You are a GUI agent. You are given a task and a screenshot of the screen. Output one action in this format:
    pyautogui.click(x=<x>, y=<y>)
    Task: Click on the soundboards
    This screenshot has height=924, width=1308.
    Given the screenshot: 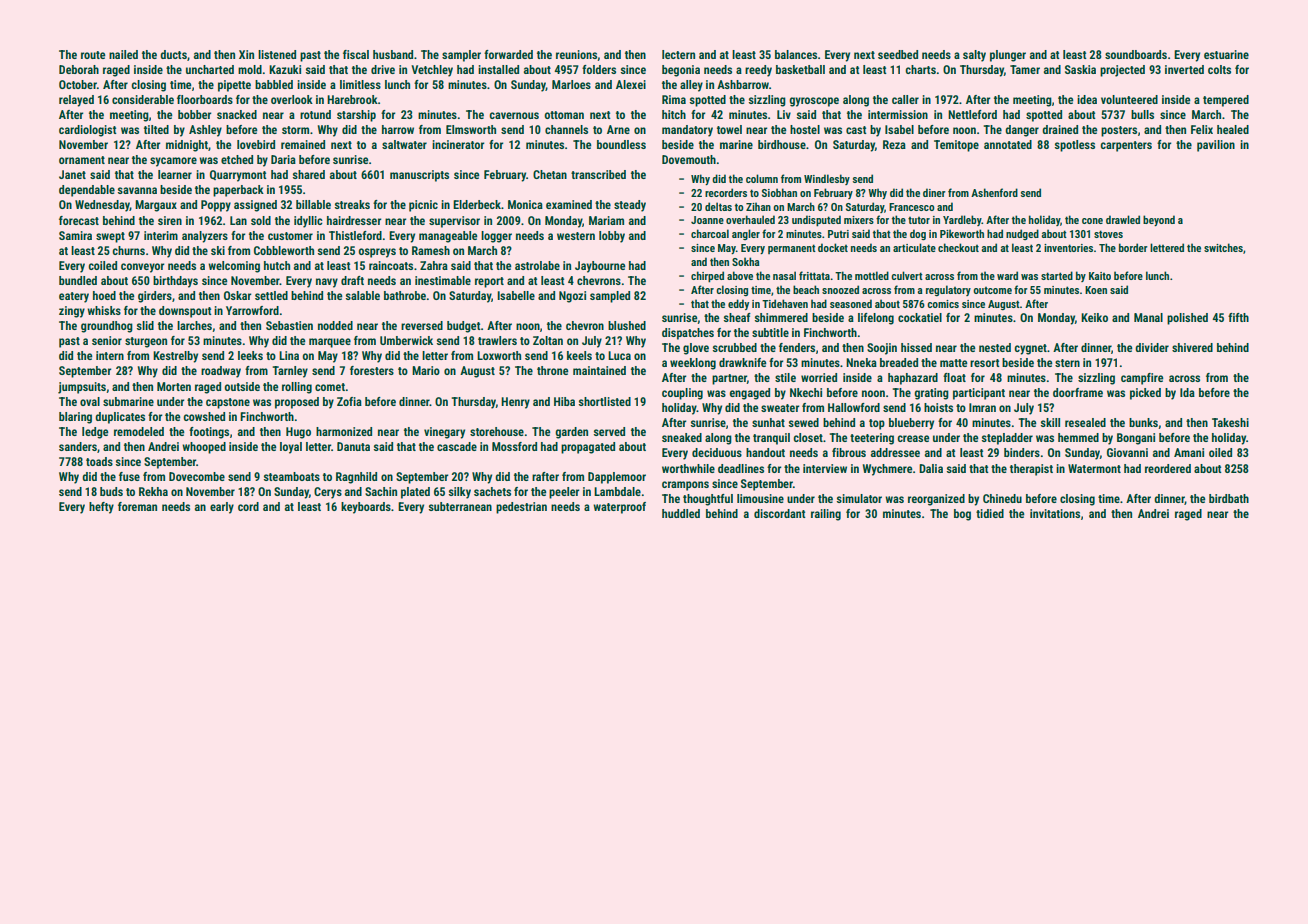 What is the action you would take?
    pyautogui.click(x=1136, y=54)
